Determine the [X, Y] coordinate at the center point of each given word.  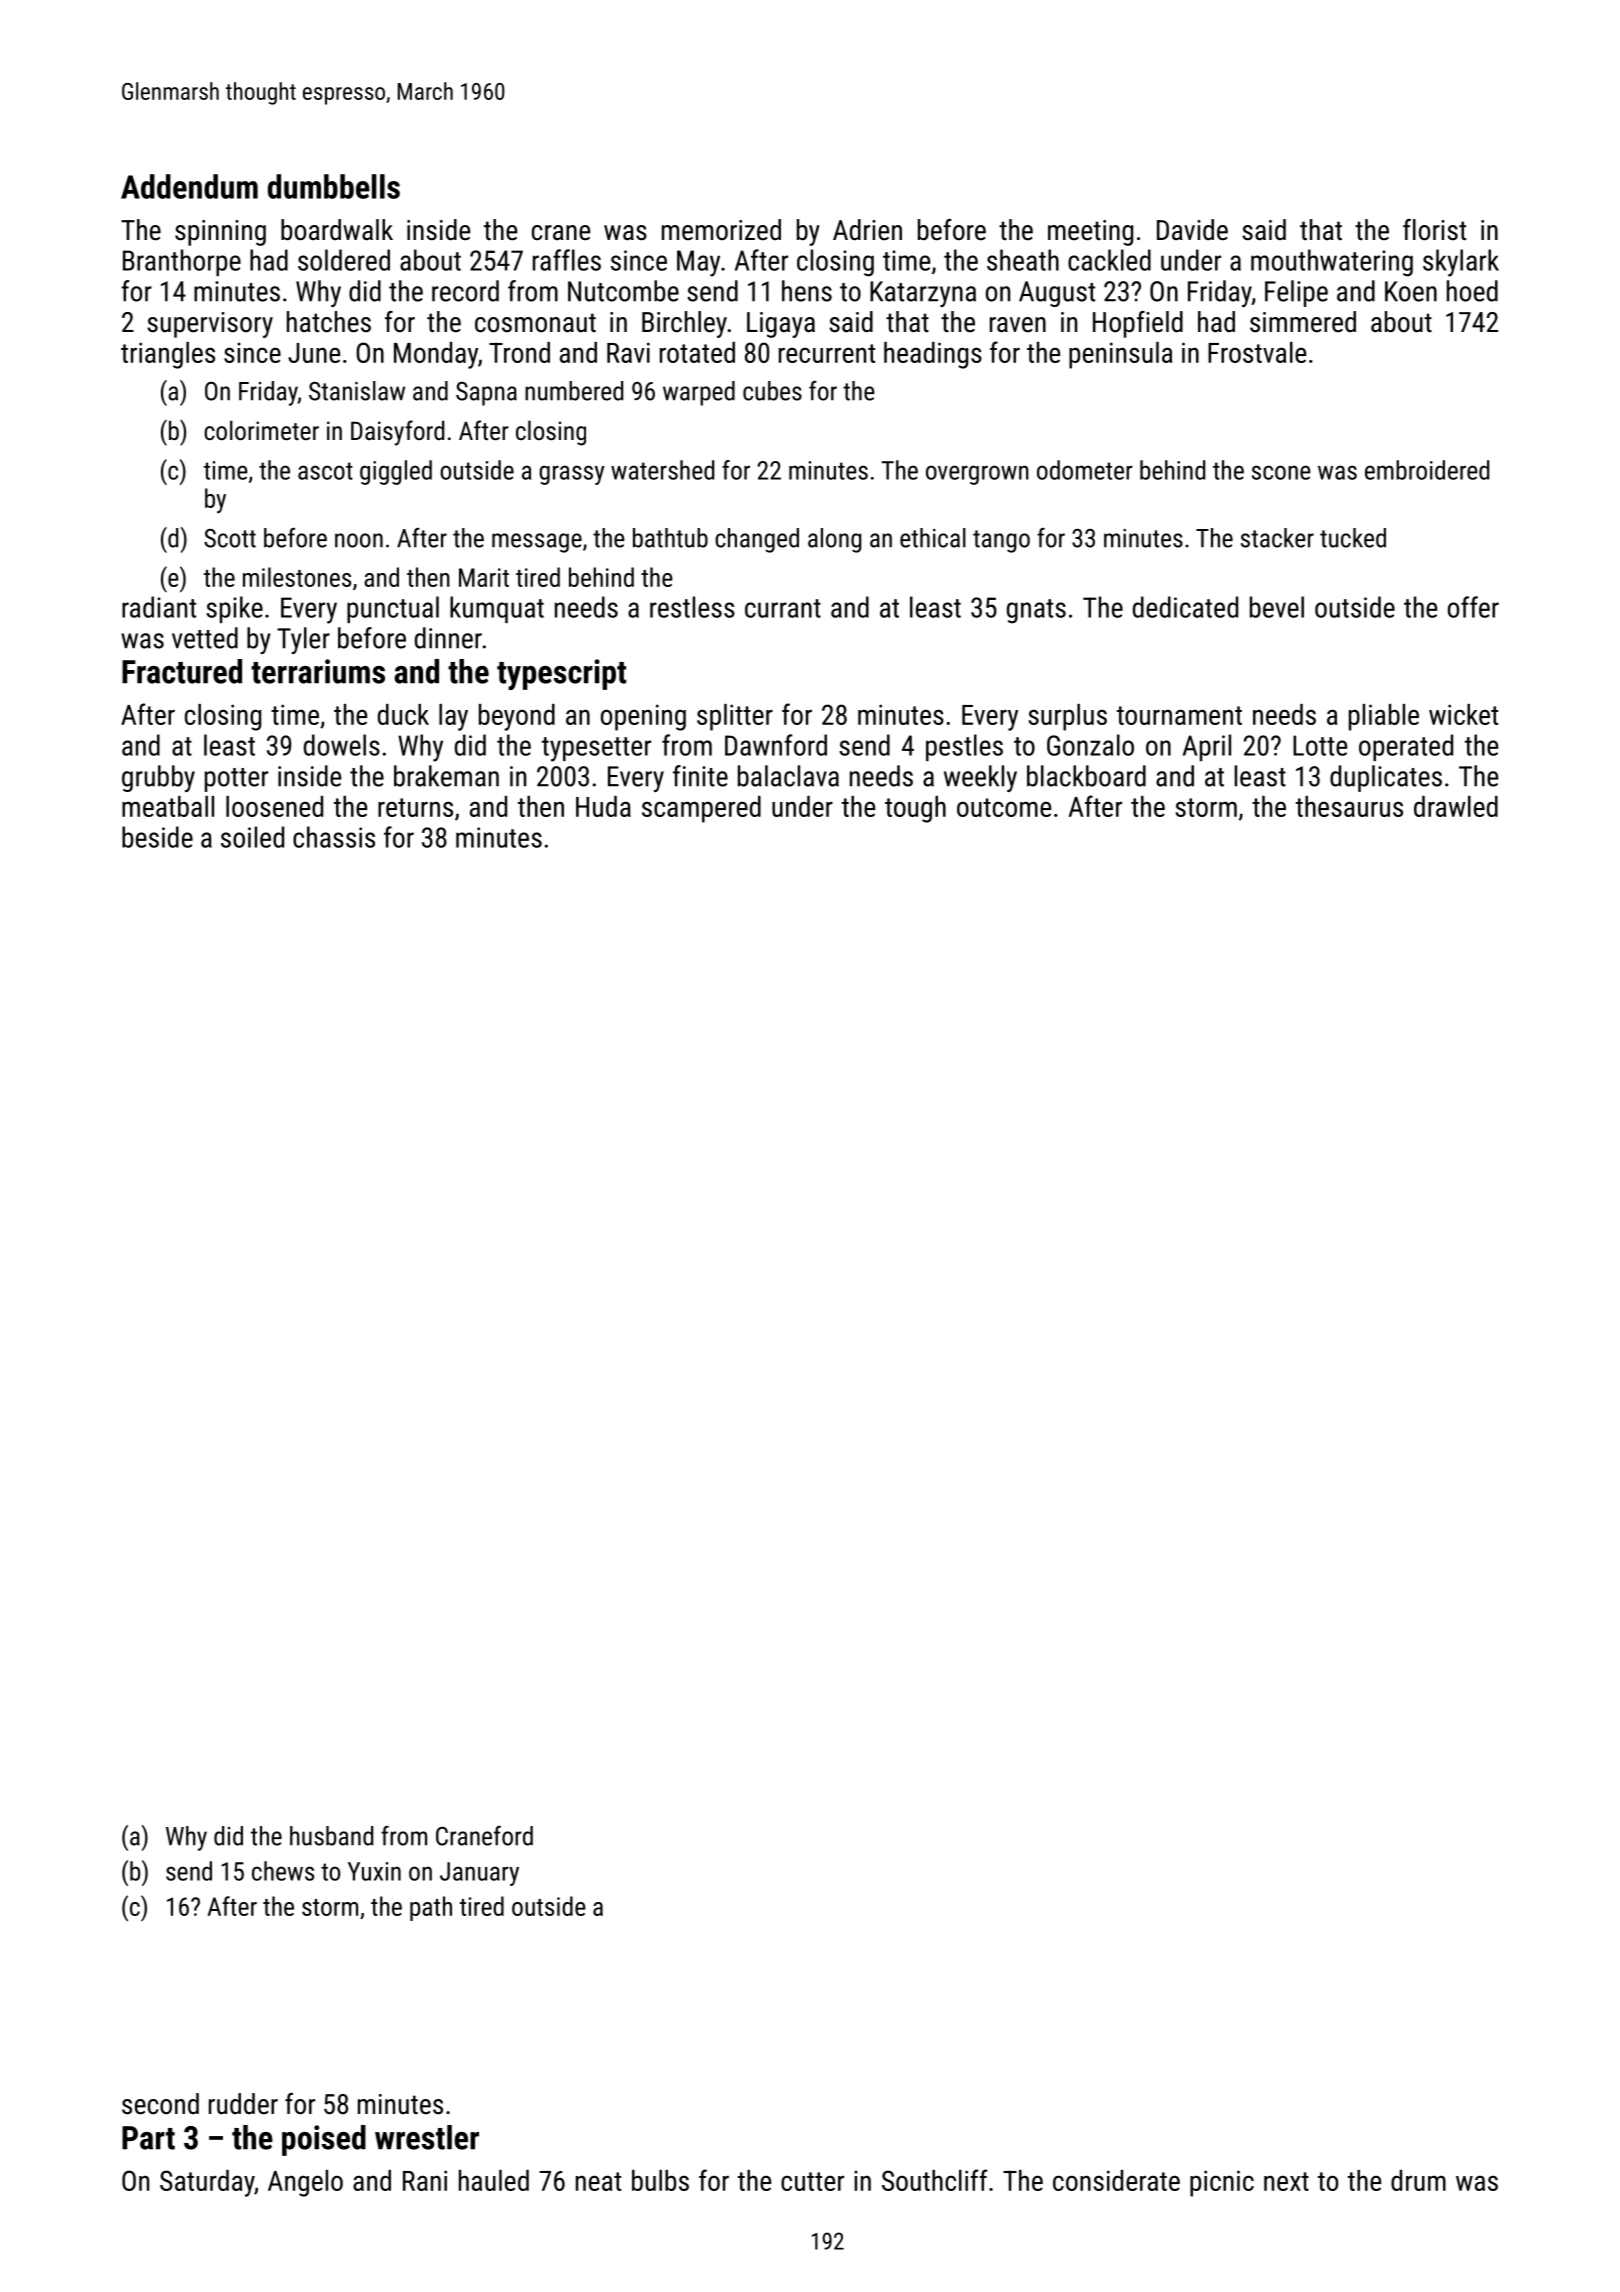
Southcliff [935, 2180]
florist [1434, 230]
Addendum [189, 186]
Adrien [867, 230]
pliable [1384, 717]
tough [915, 809]
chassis [334, 837]
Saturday [207, 2183]
